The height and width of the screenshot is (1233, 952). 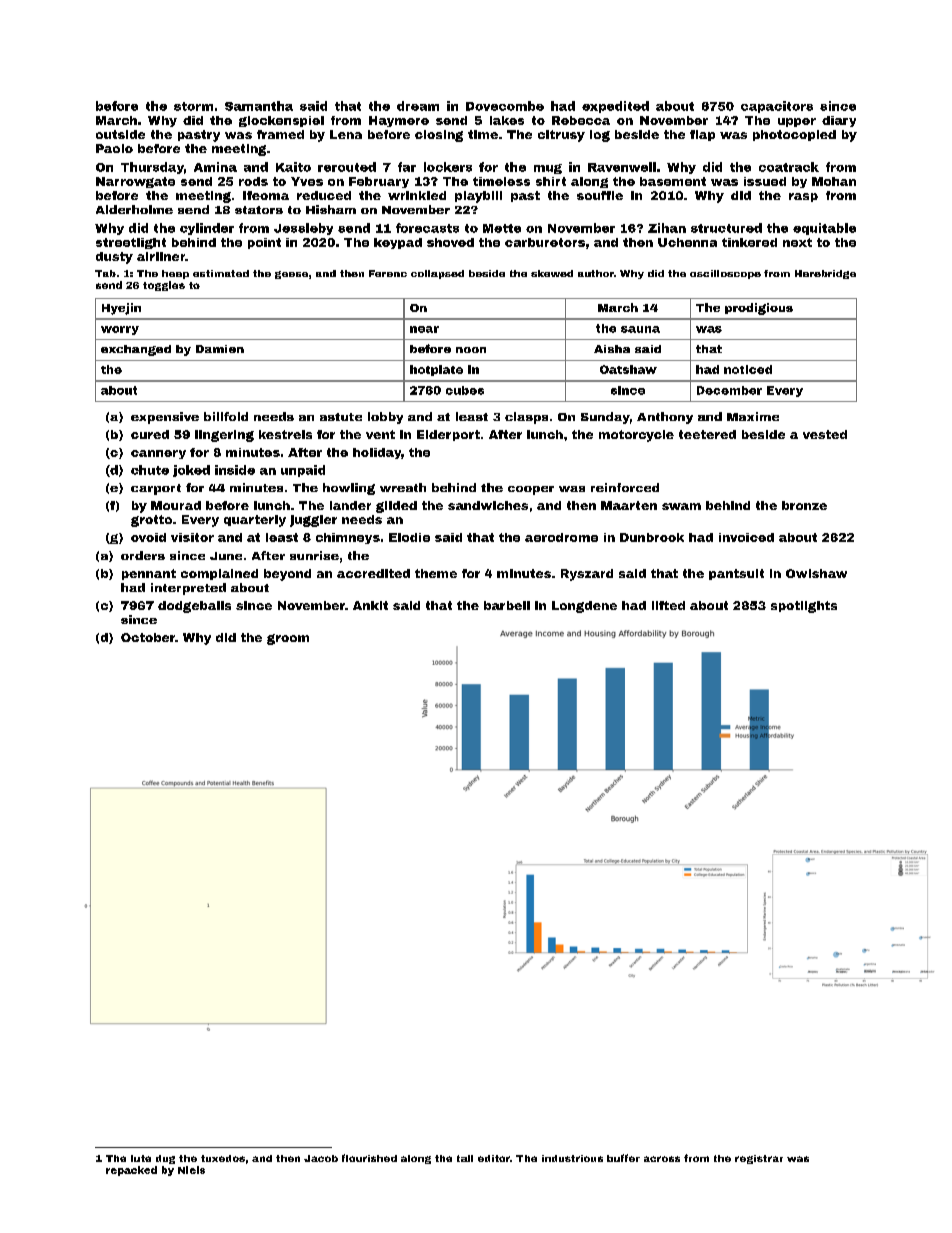 I want to click on diary, so click(x=839, y=121).
